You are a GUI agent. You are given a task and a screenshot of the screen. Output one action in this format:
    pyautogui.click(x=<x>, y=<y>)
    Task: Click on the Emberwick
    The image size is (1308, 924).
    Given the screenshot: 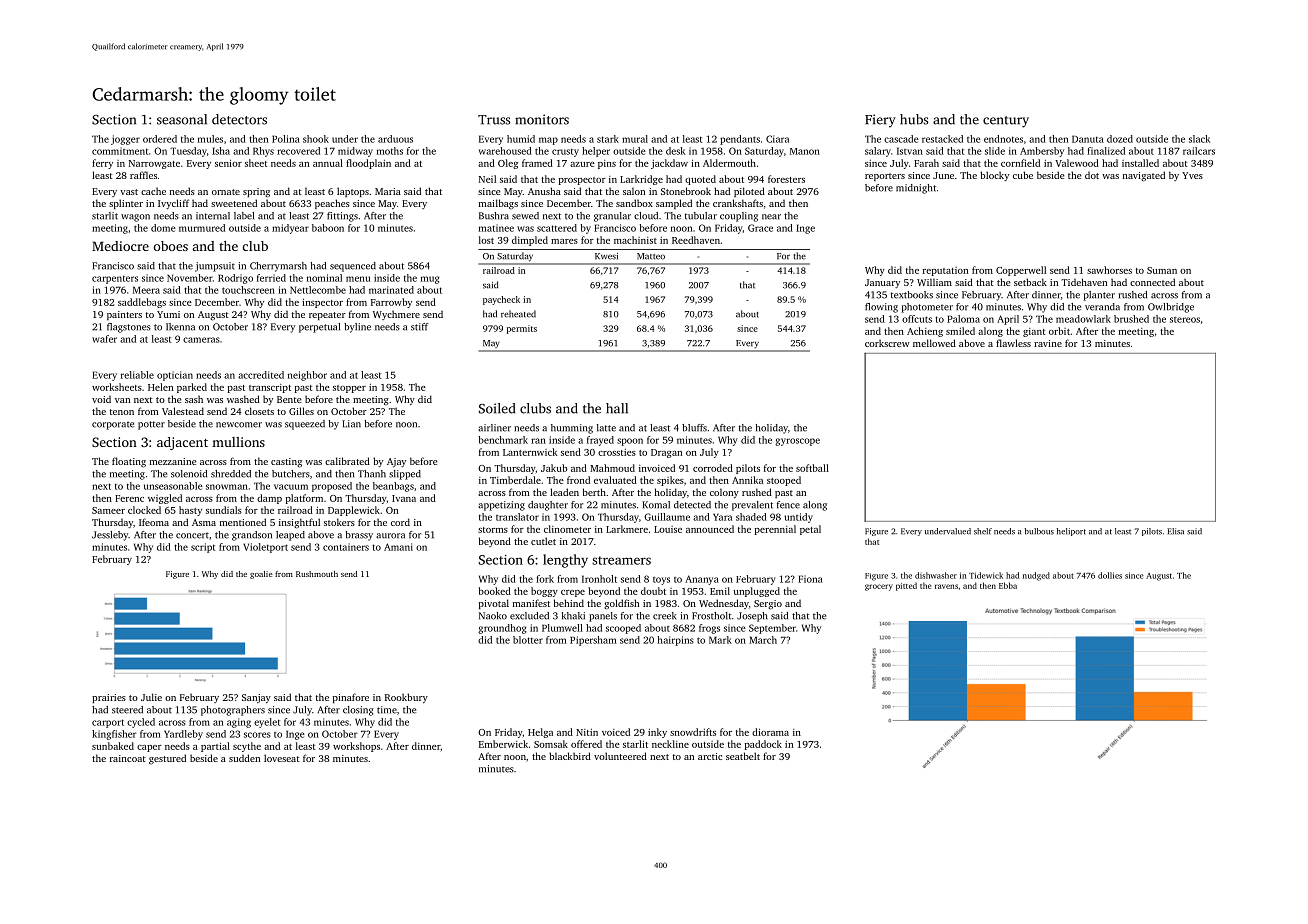 What is the action you would take?
    pyautogui.click(x=503, y=744)
